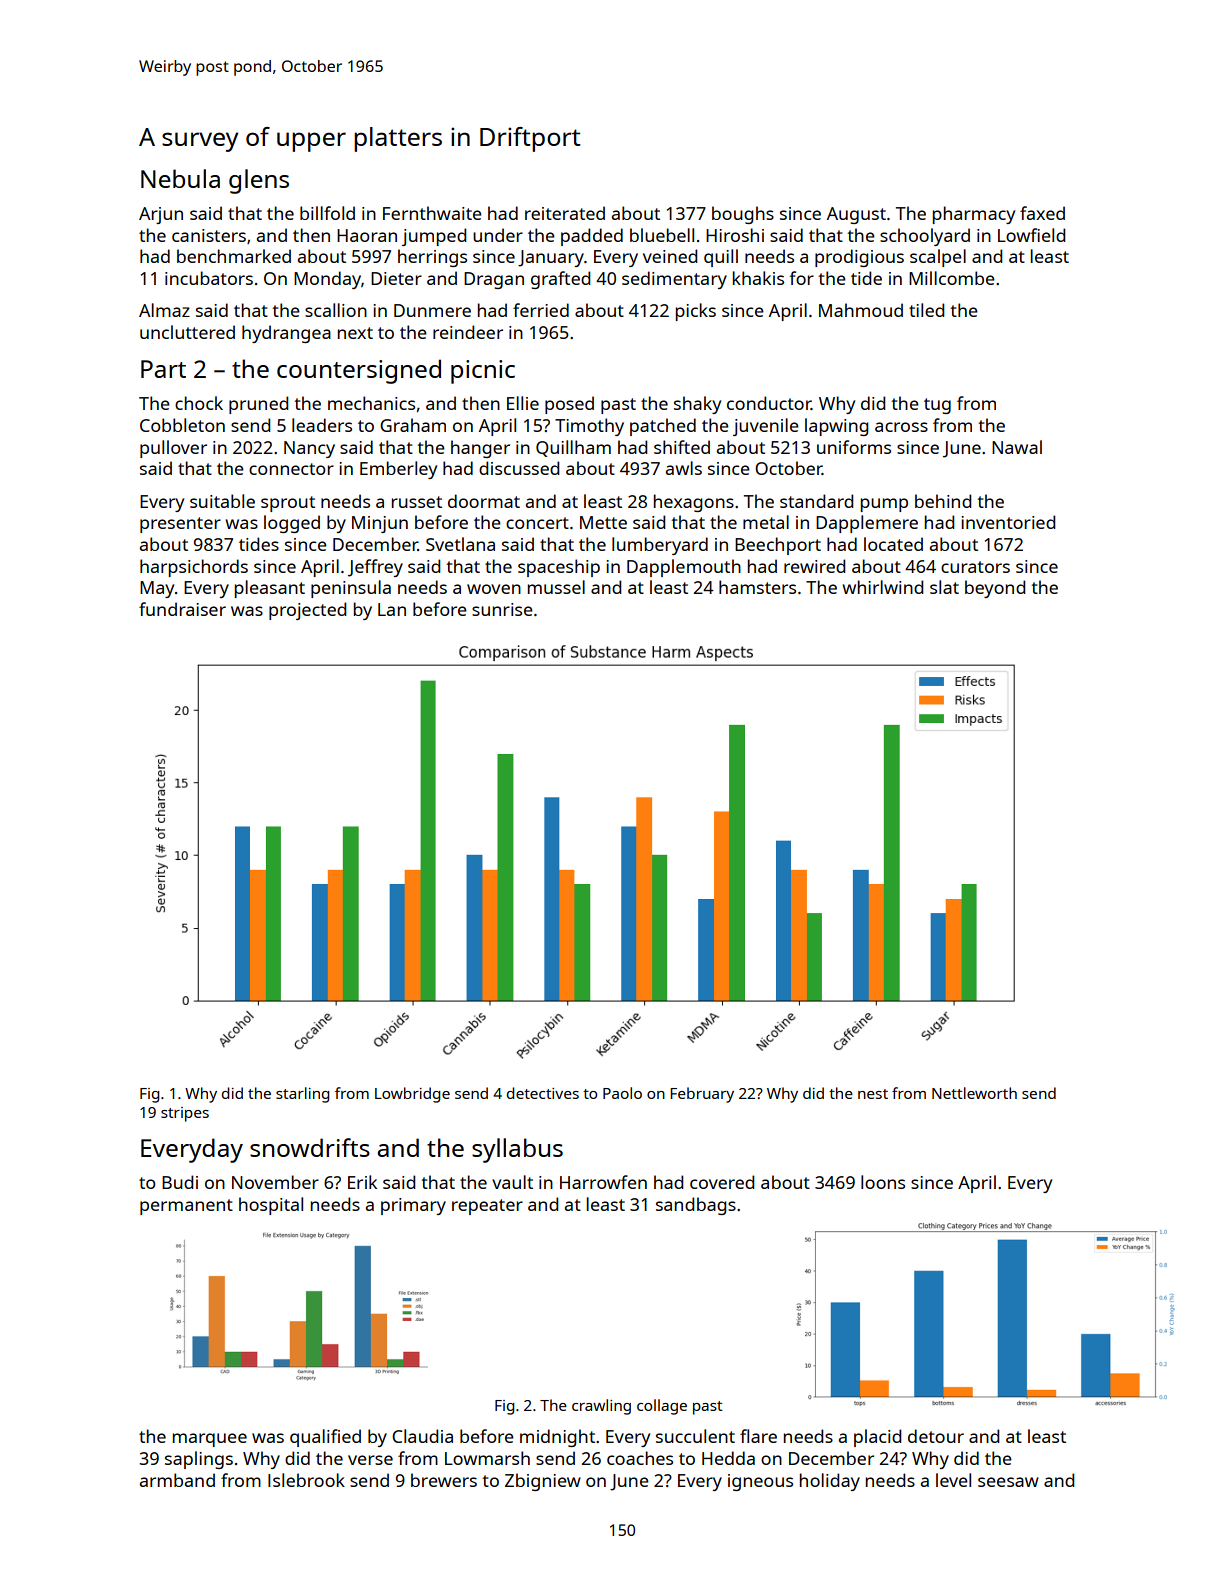  Describe the element at coordinates (925, 237) in the page. I see `schoolyard` at that location.
